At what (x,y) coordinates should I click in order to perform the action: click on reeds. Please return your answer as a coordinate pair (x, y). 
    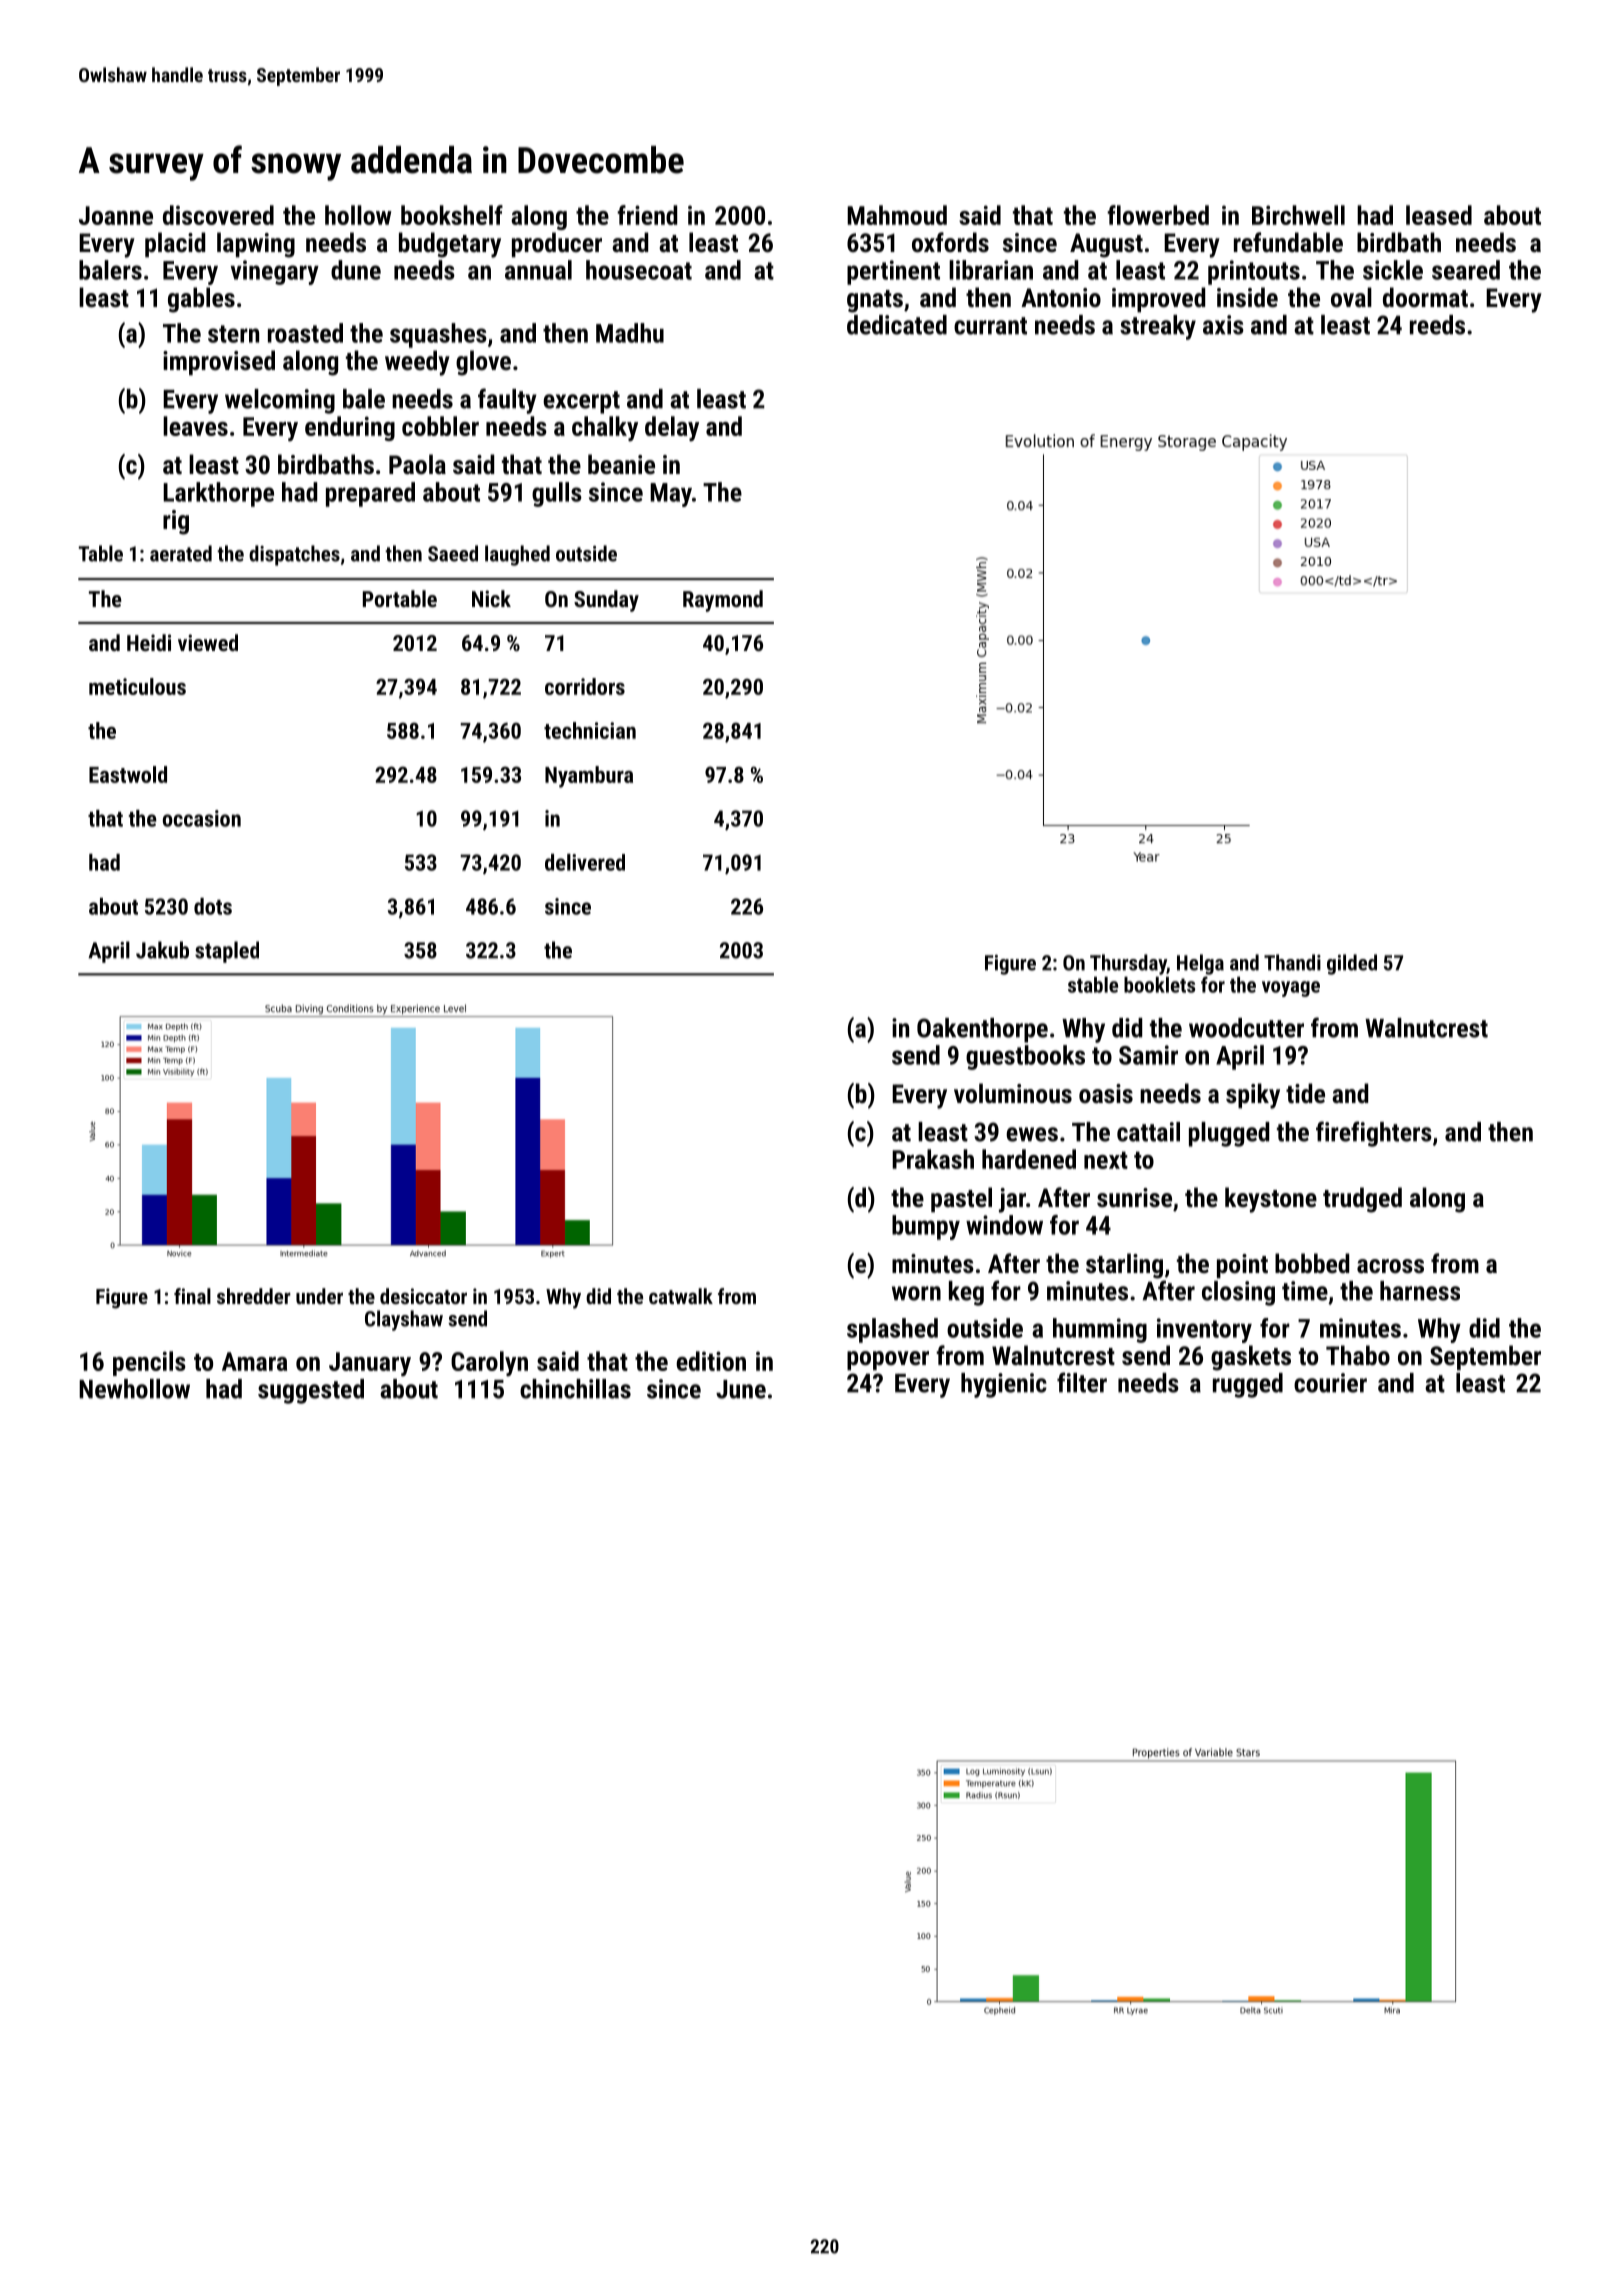
    Looking at the image, I should click on (1437, 325).
